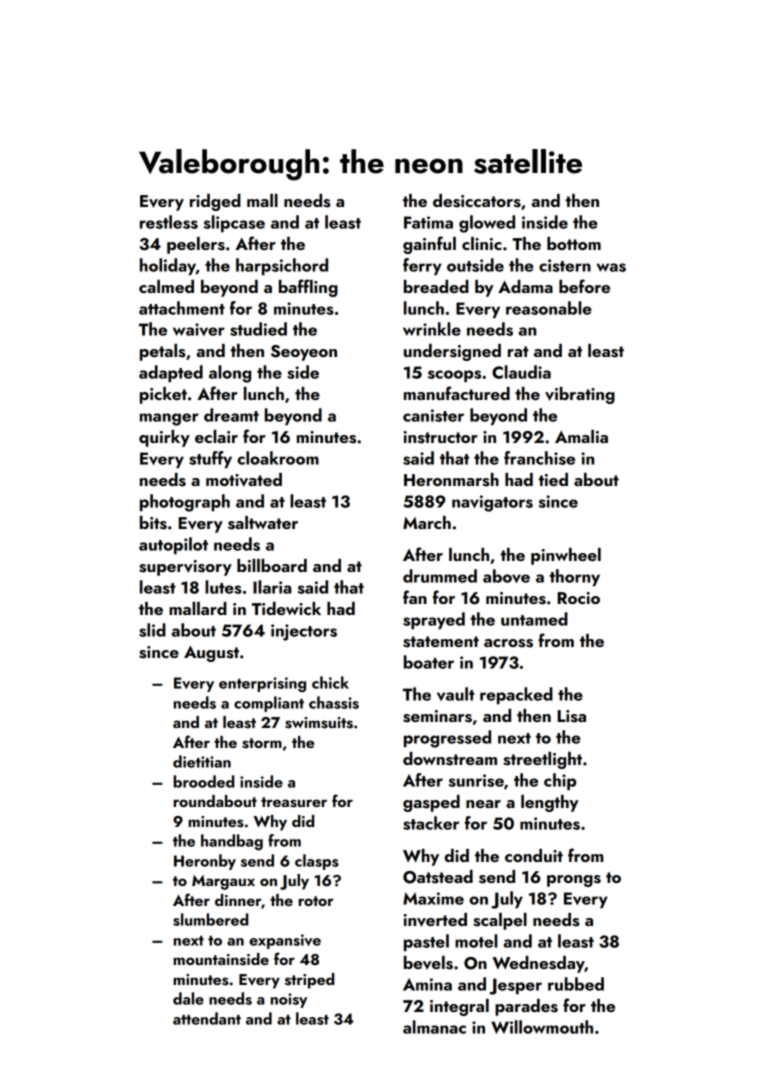 The width and height of the page is (767, 1088). What do you see at coordinates (215, 202) in the page?
I see `ridged` at bounding box center [215, 202].
